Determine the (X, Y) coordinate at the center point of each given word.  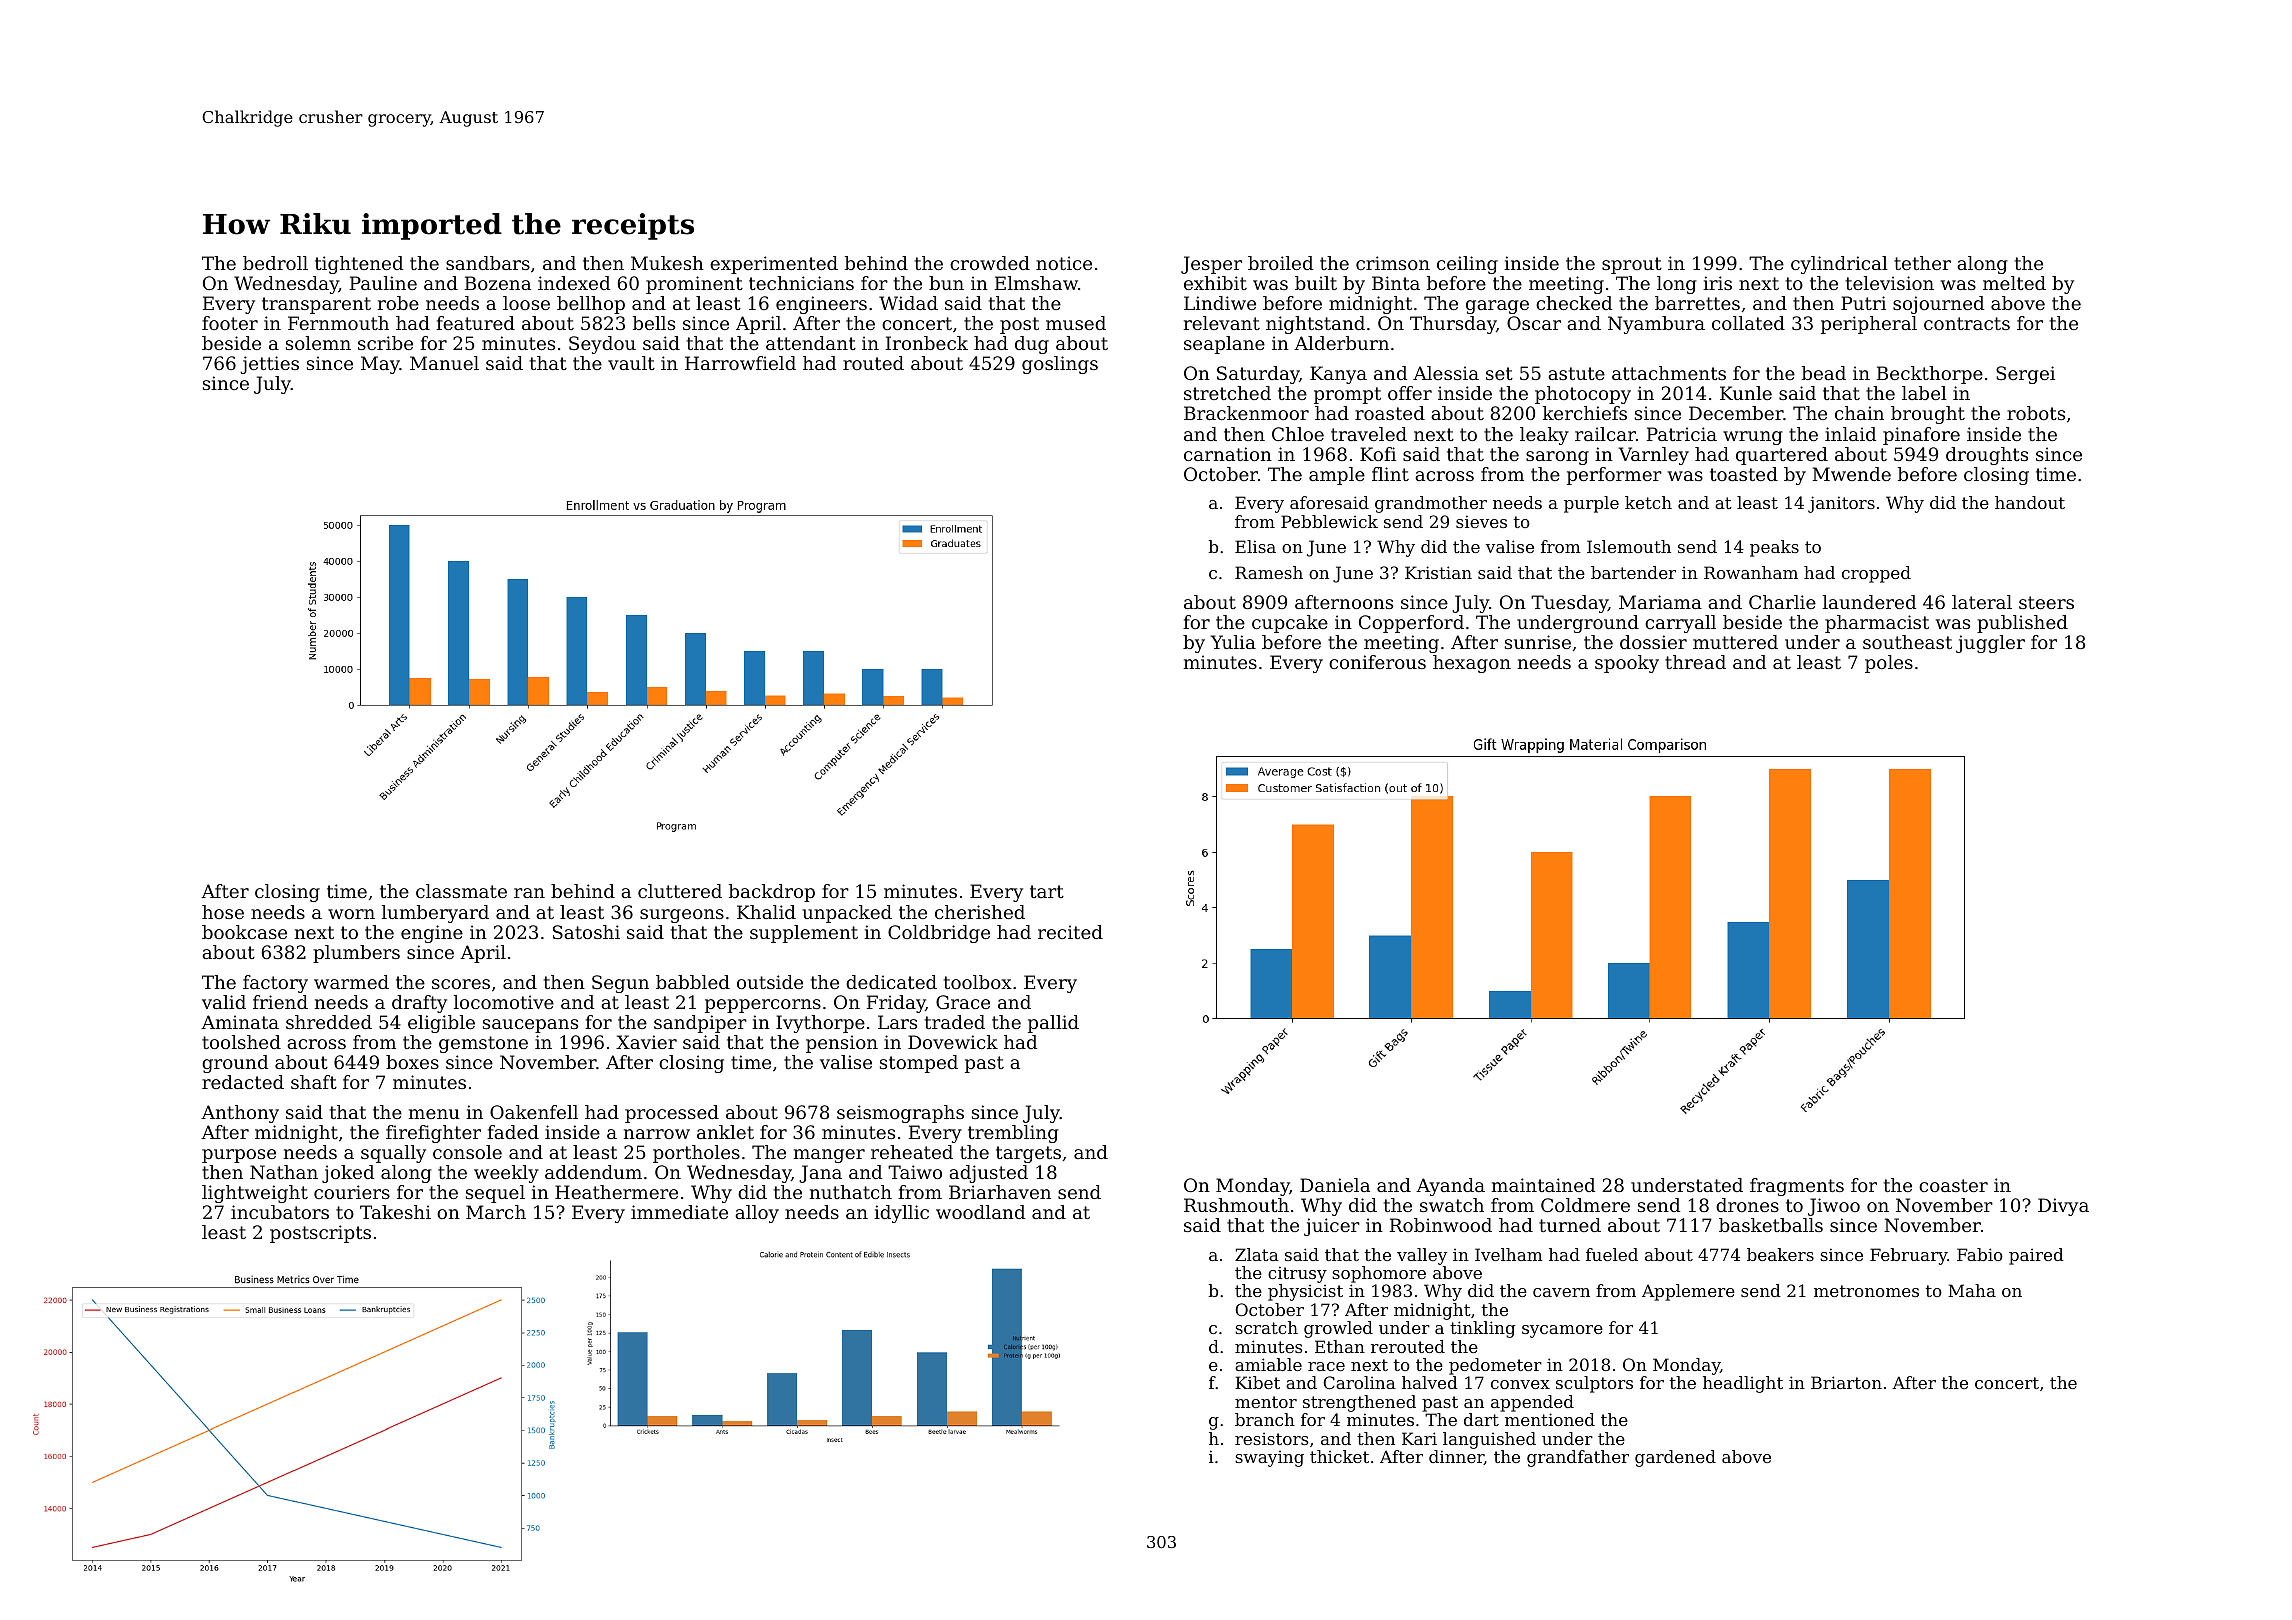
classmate (461, 891)
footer (230, 323)
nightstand (1315, 325)
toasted (1744, 474)
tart (1047, 891)
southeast (1907, 642)
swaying (1269, 1458)
